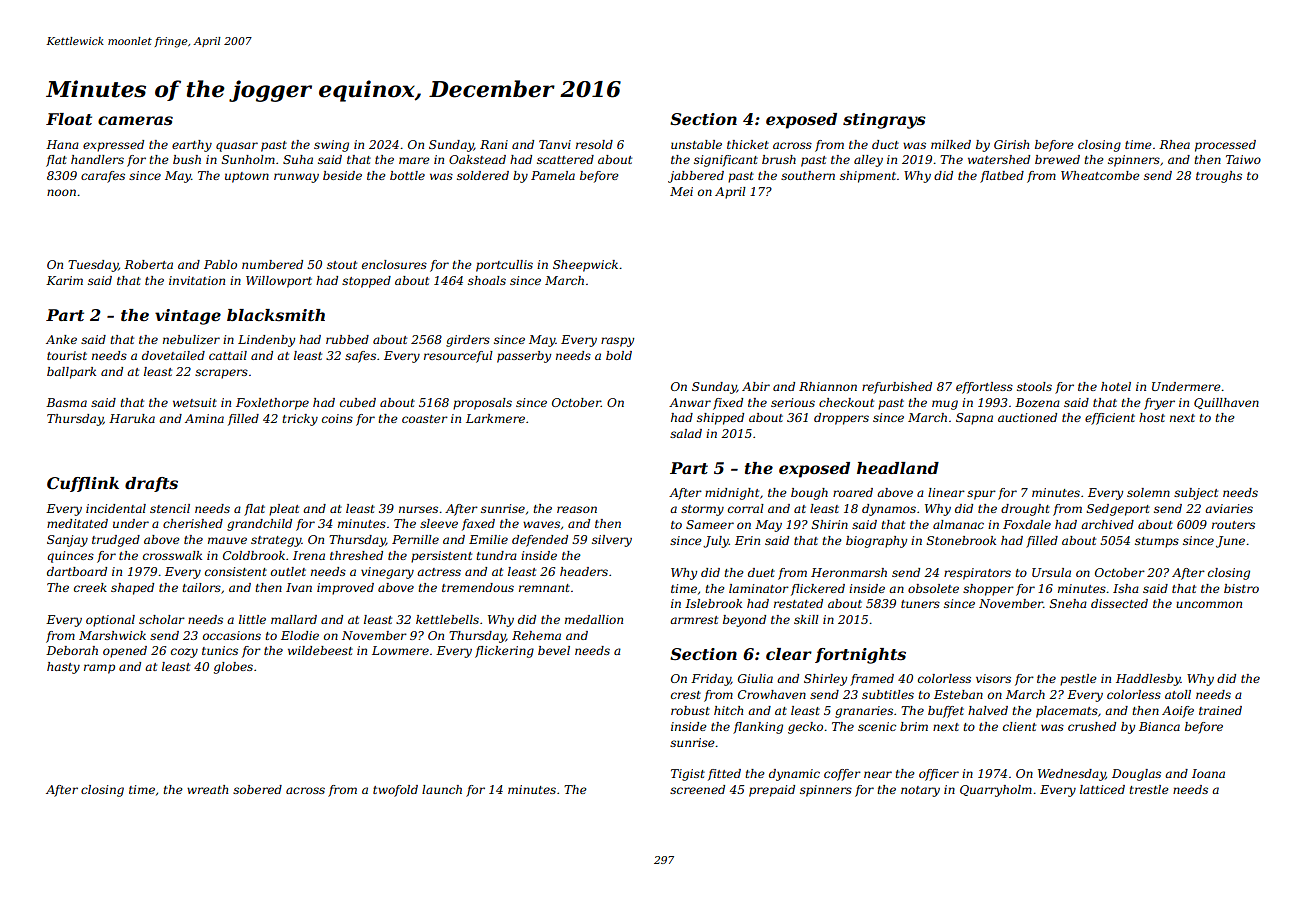 This page has width=1308, height=924. Describe the element at coordinates (981, 495) in the page. I see `spur` at that location.
